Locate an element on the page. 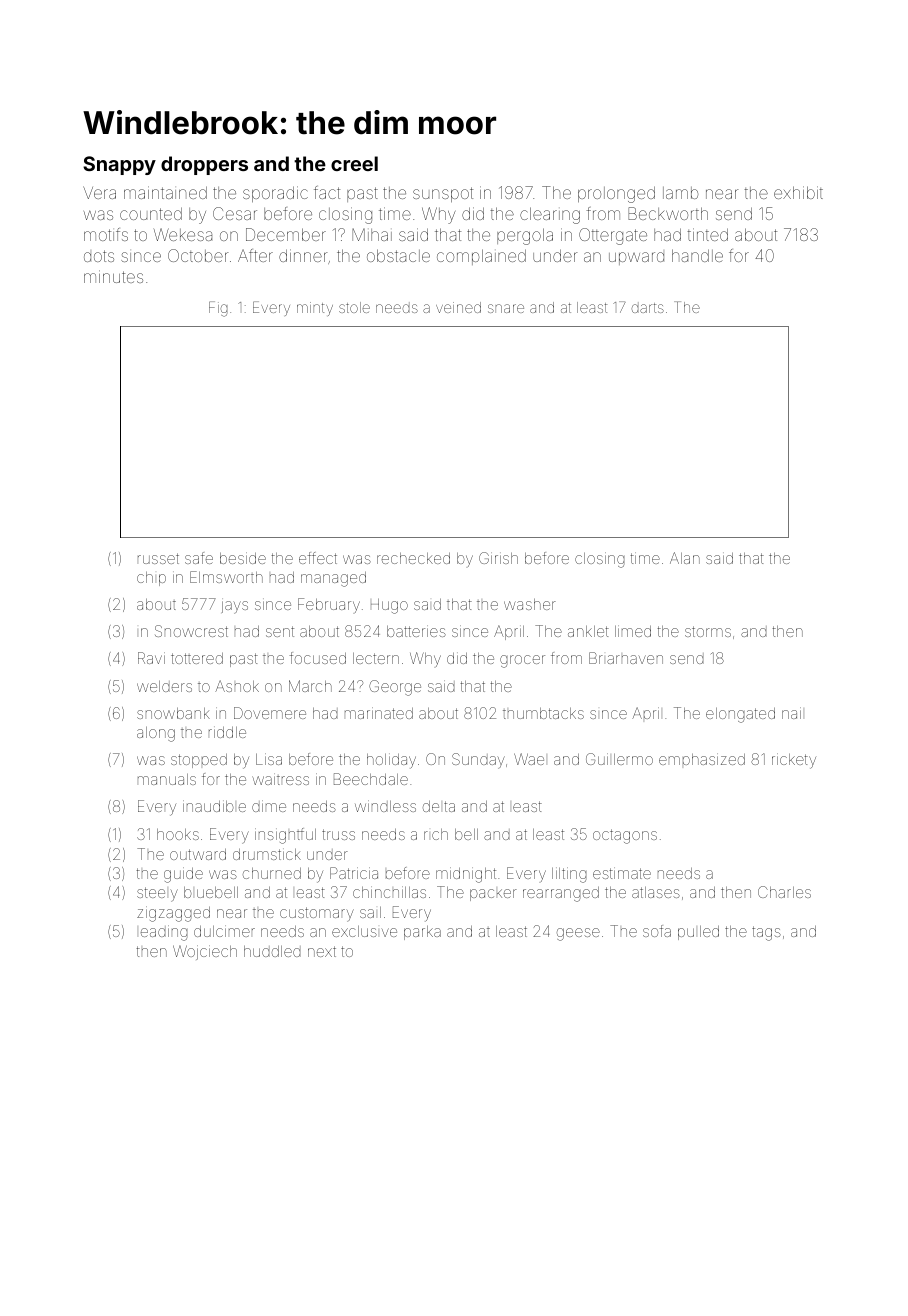 This page has width=908, height=1316. darts is located at coordinates (647, 307).
